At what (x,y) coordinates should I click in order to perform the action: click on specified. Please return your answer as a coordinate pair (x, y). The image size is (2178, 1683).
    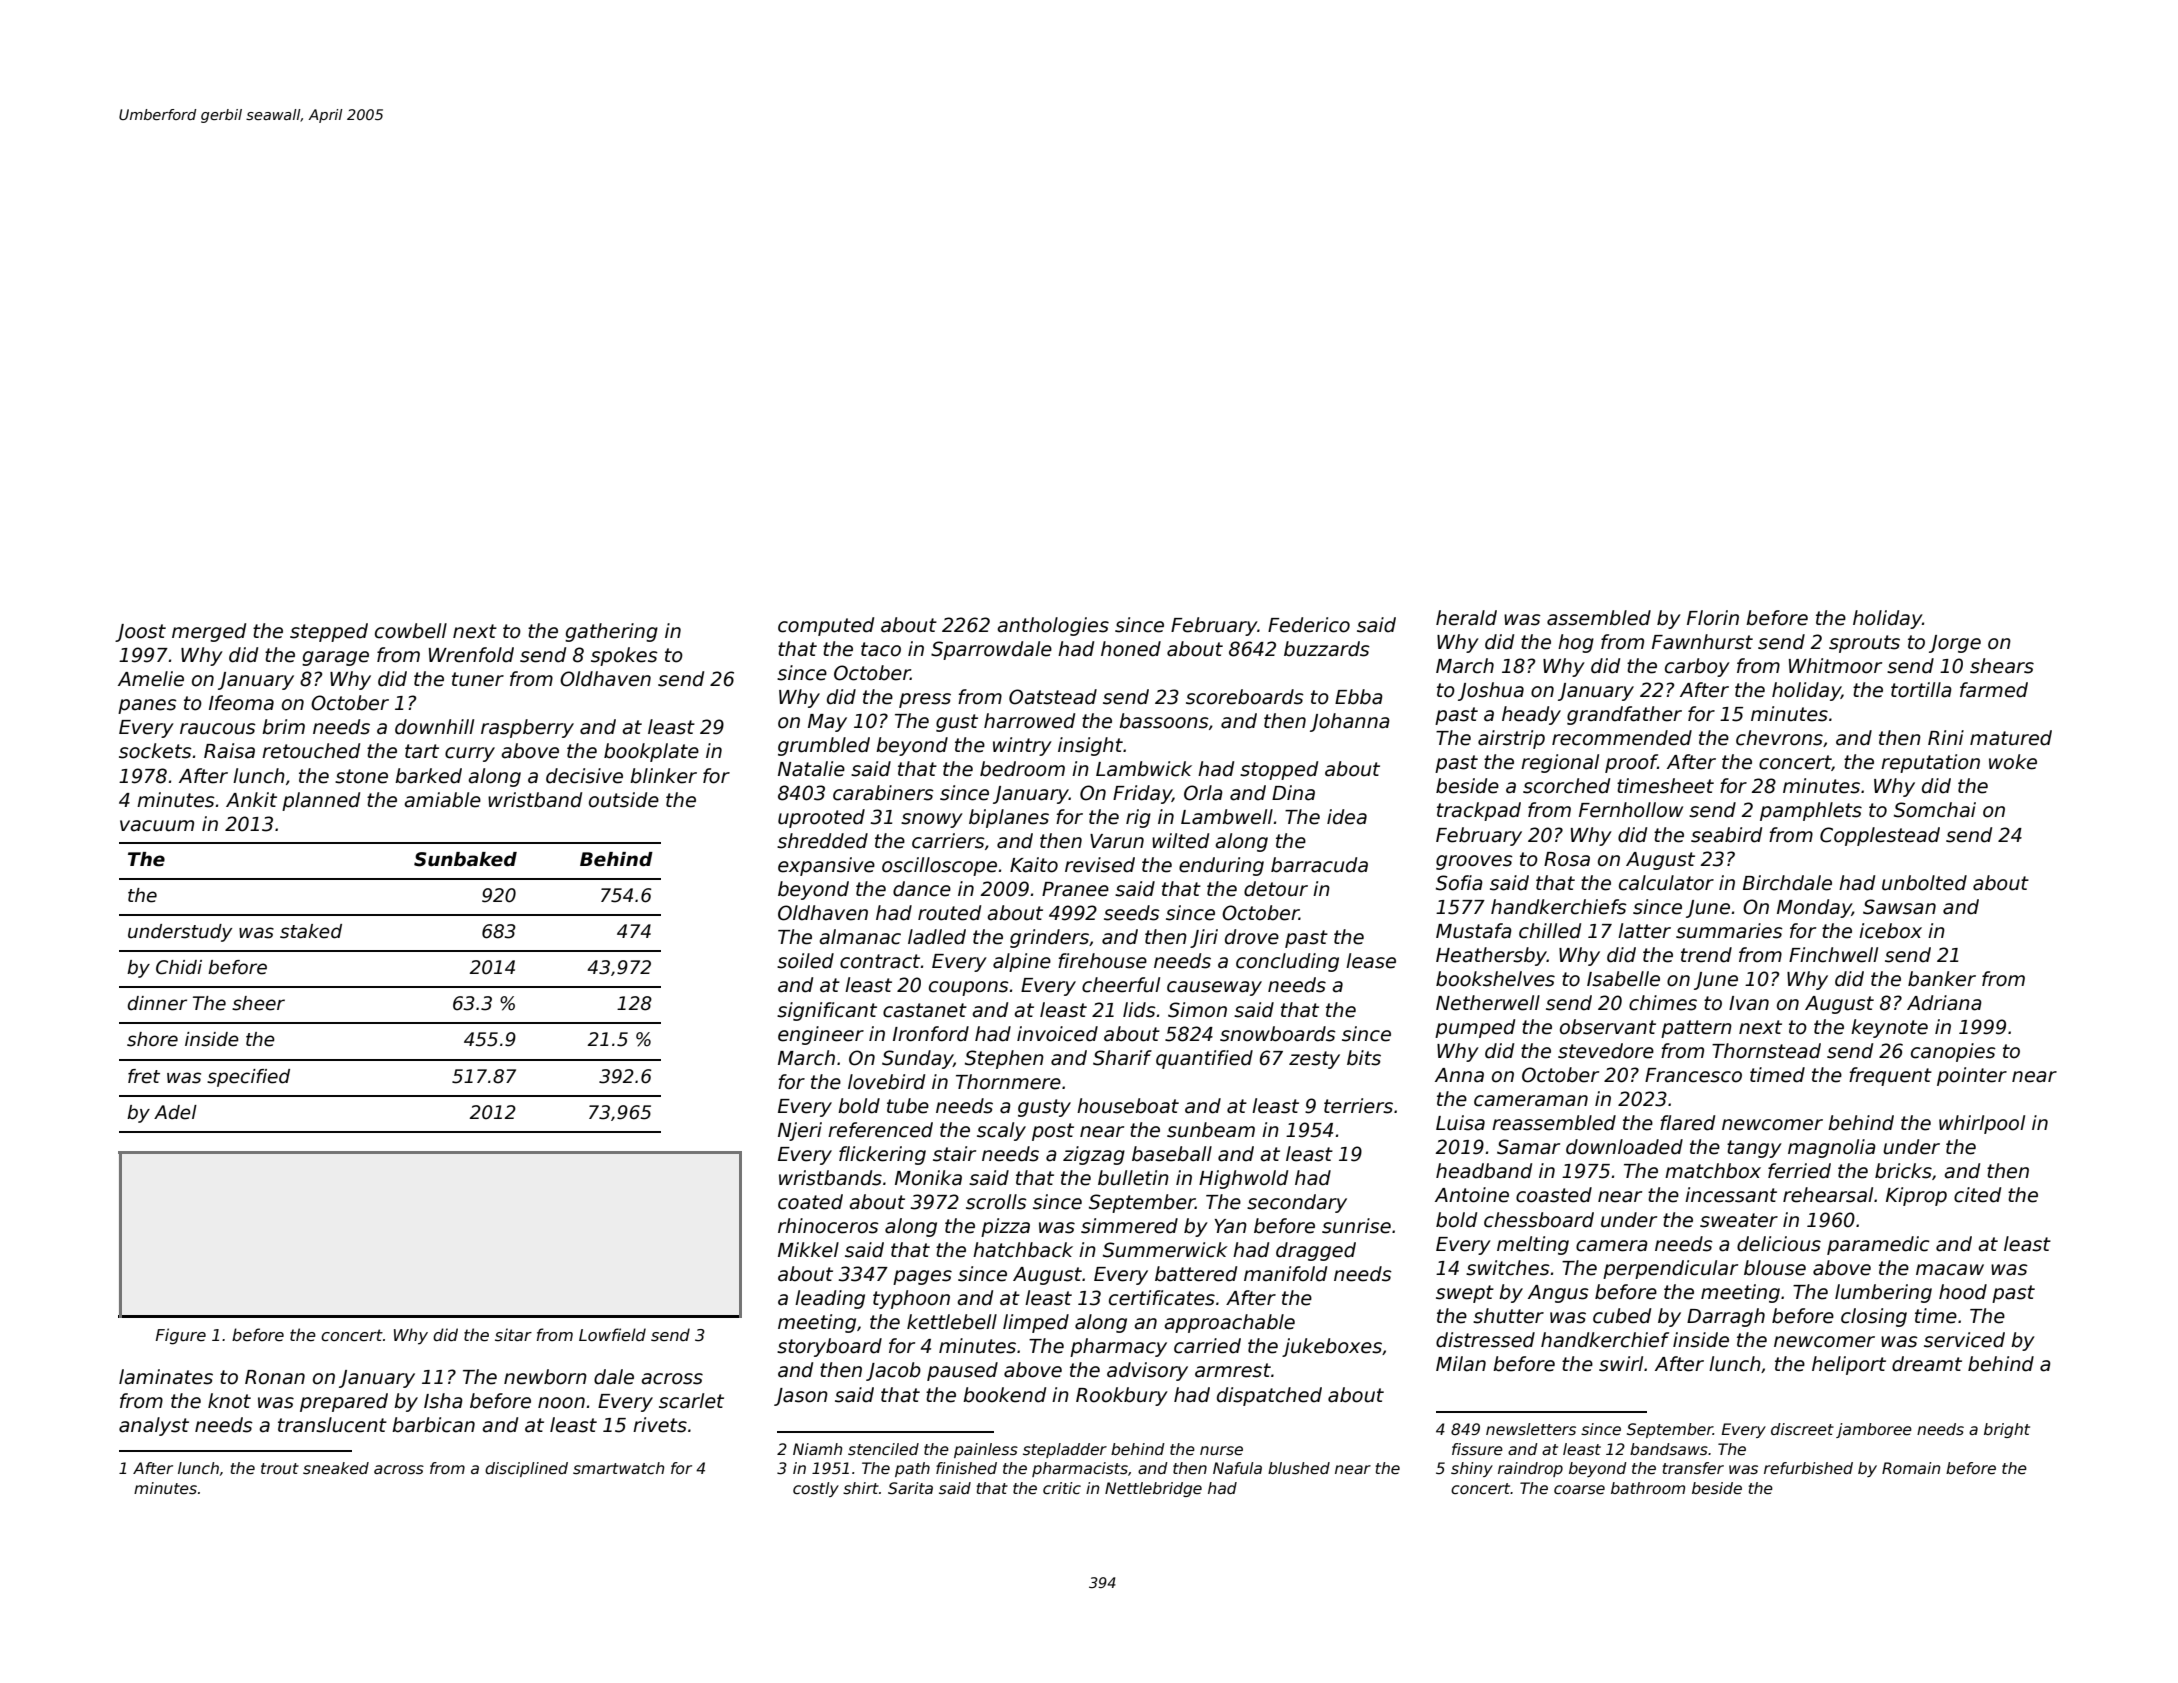
    Looking at the image, I should click on (248, 1078).
